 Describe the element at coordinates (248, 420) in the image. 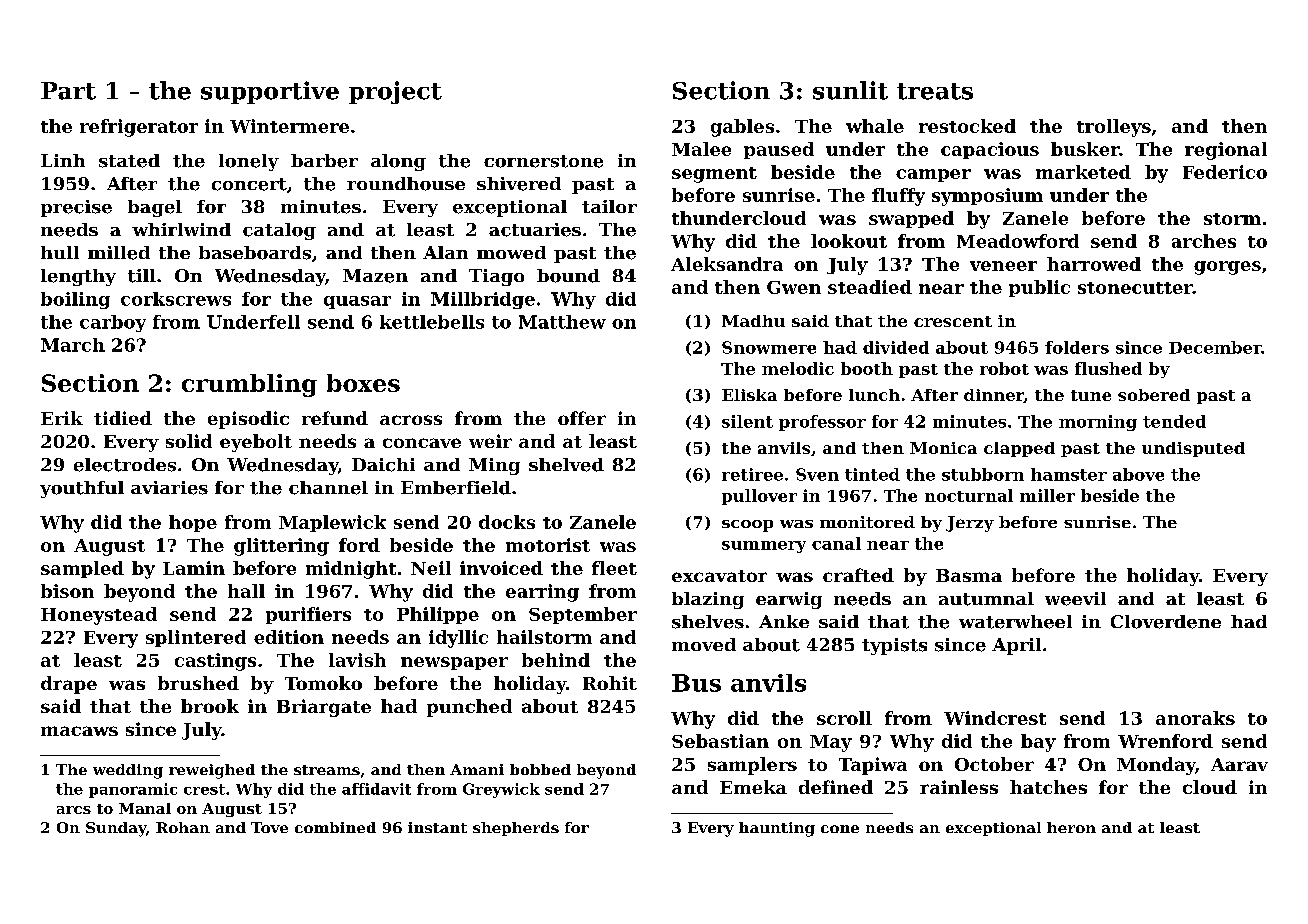

I see `episodic` at that location.
